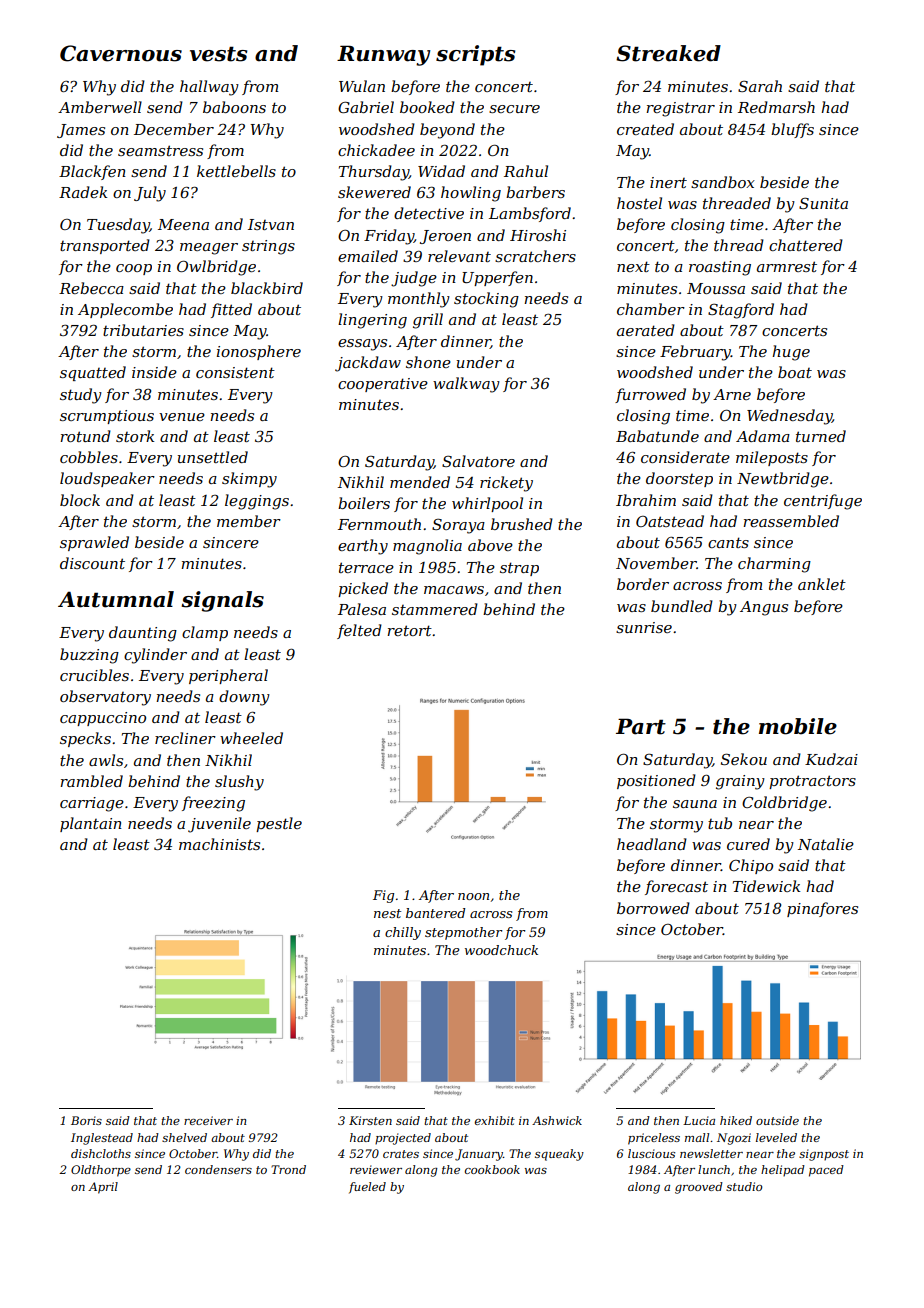 The image size is (924, 1308). I want to click on pestle, so click(279, 824).
